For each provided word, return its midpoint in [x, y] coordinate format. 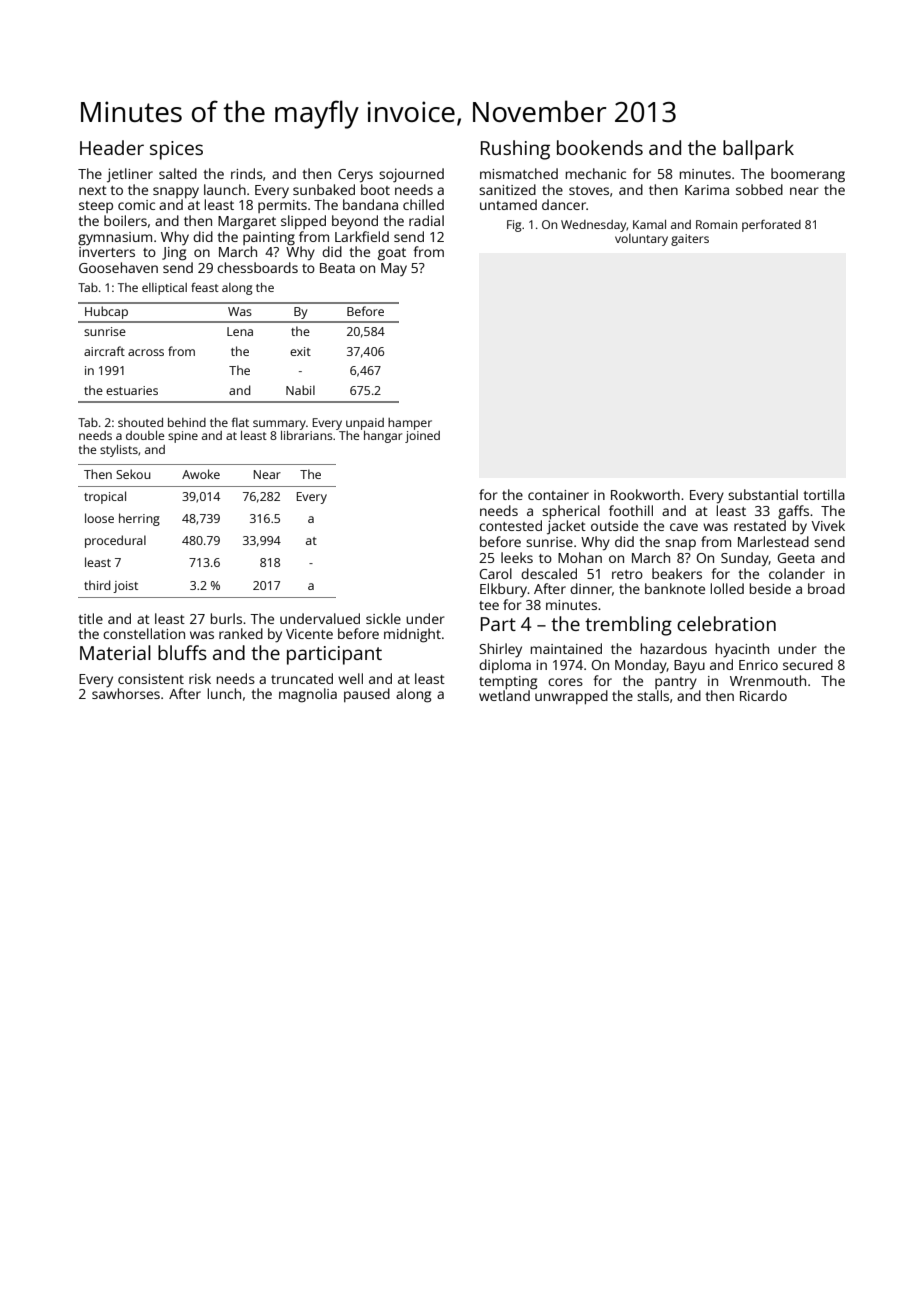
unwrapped [571, 697]
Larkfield [362, 236]
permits [282, 206]
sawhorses [126, 693]
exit [300, 351]
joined [422, 437]
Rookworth [645, 494]
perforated [771, 226]
